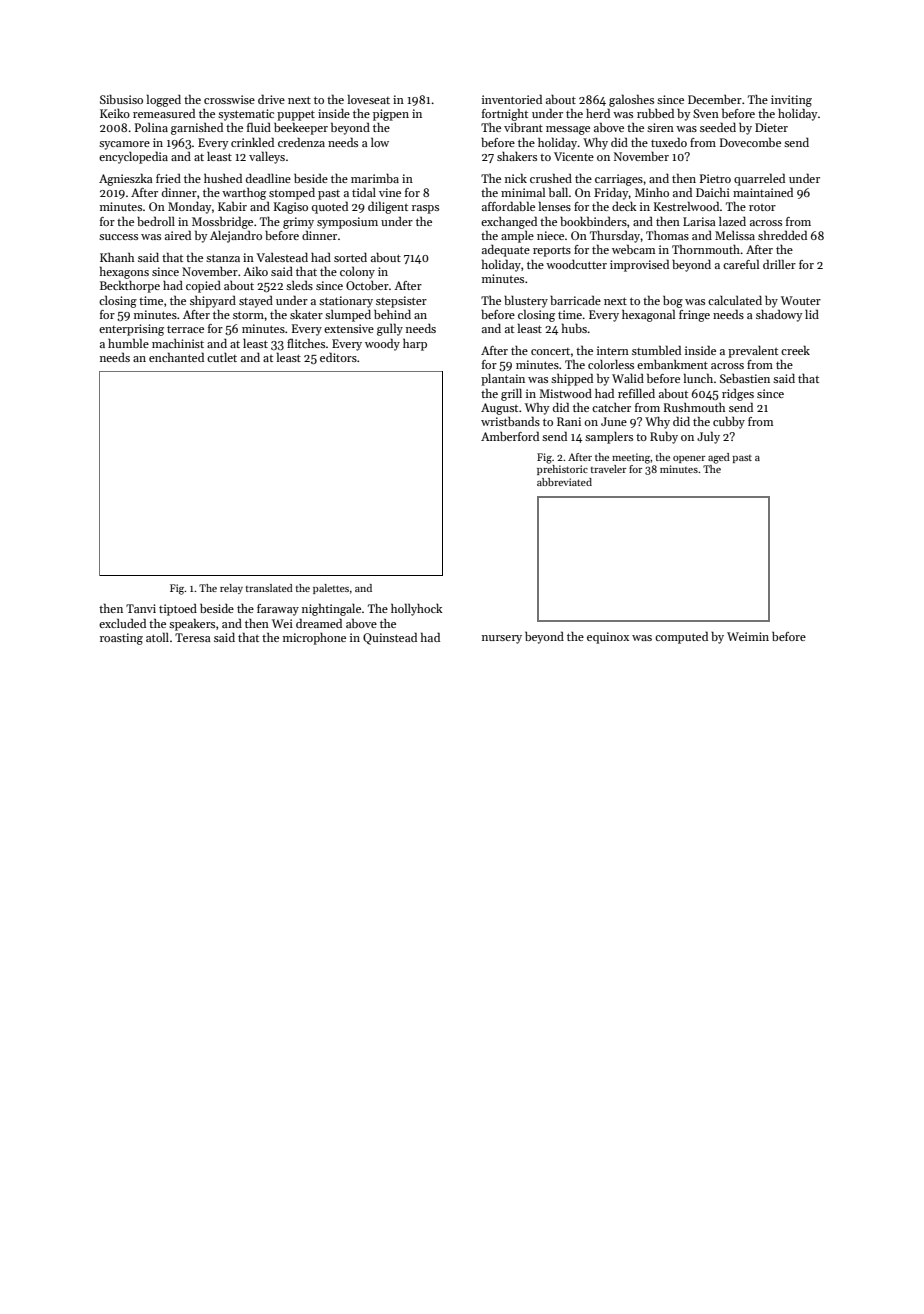 This document has width=924, height=1314. Describe the element at coordinates (510, 436) in the document. I see `Amberford` at that location.
